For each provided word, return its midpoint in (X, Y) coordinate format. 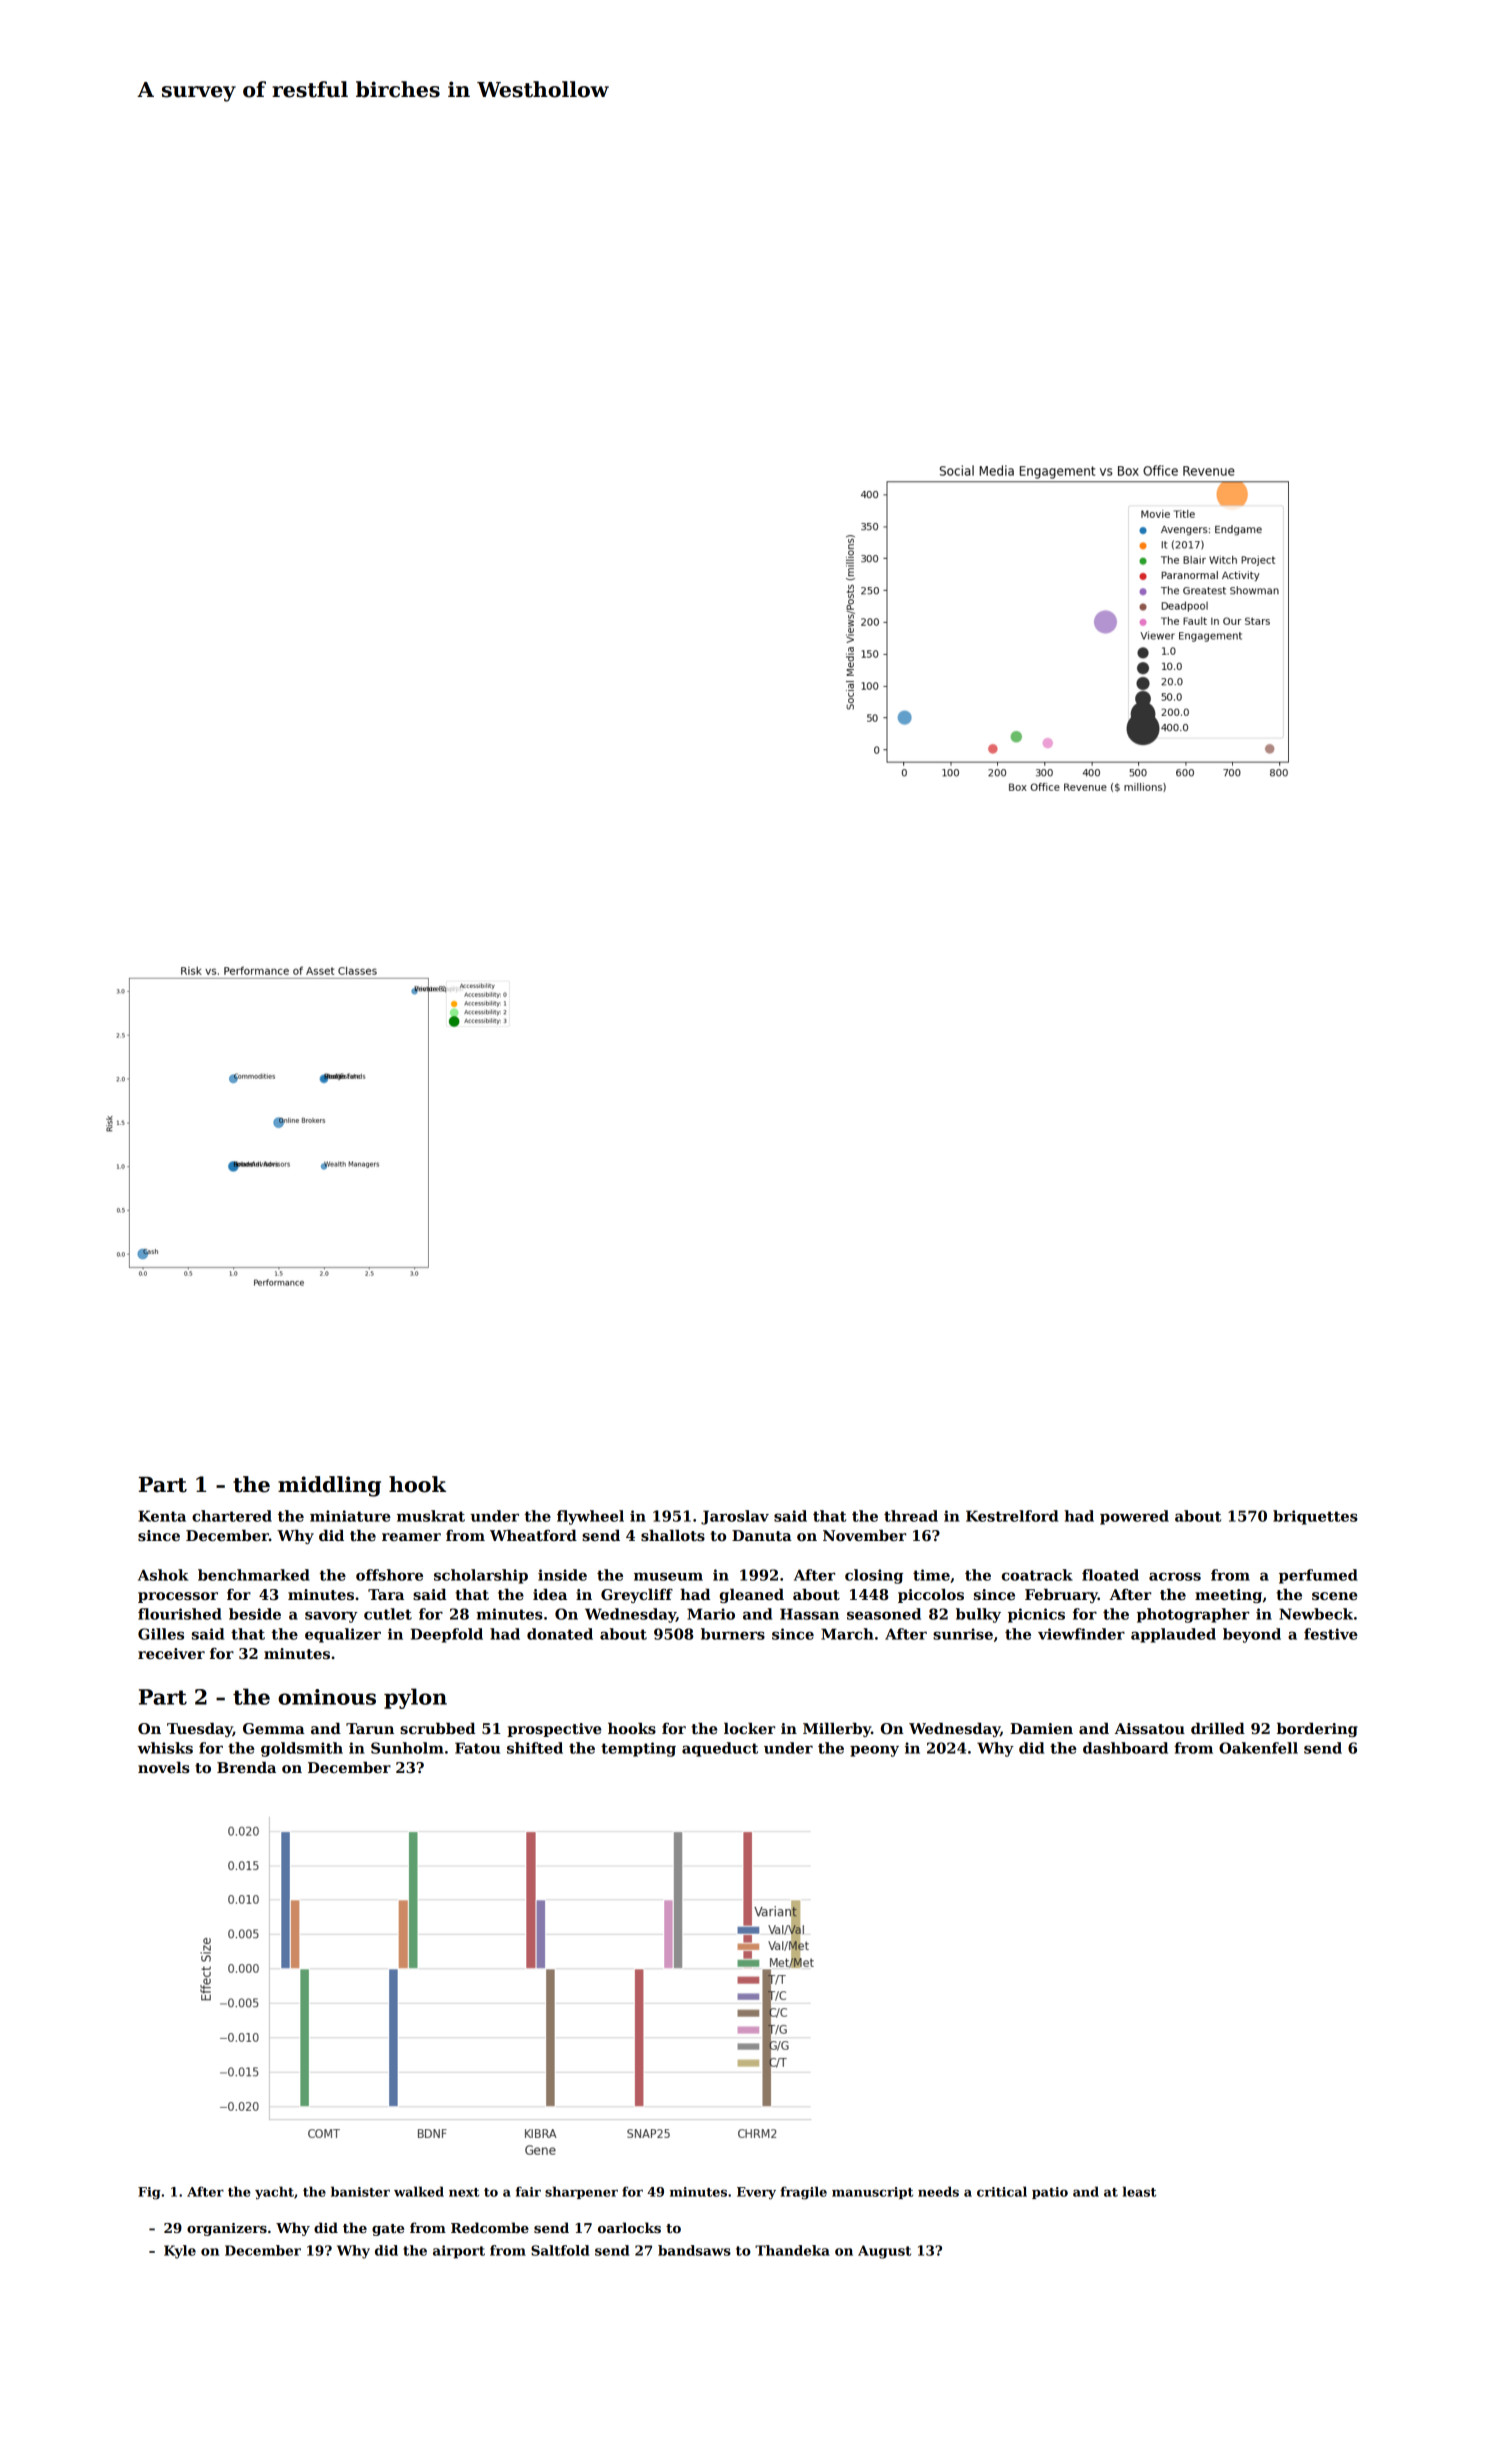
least (1139, 2191)
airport (459, 2252)
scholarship (481, 1576)
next (464, 2192)
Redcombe (490, 2227)
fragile (803, 2193)
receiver (171, 1653)
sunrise (963, 1634)
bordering (1317, 1730)
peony (874, 1751)
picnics (1036, 1615)
